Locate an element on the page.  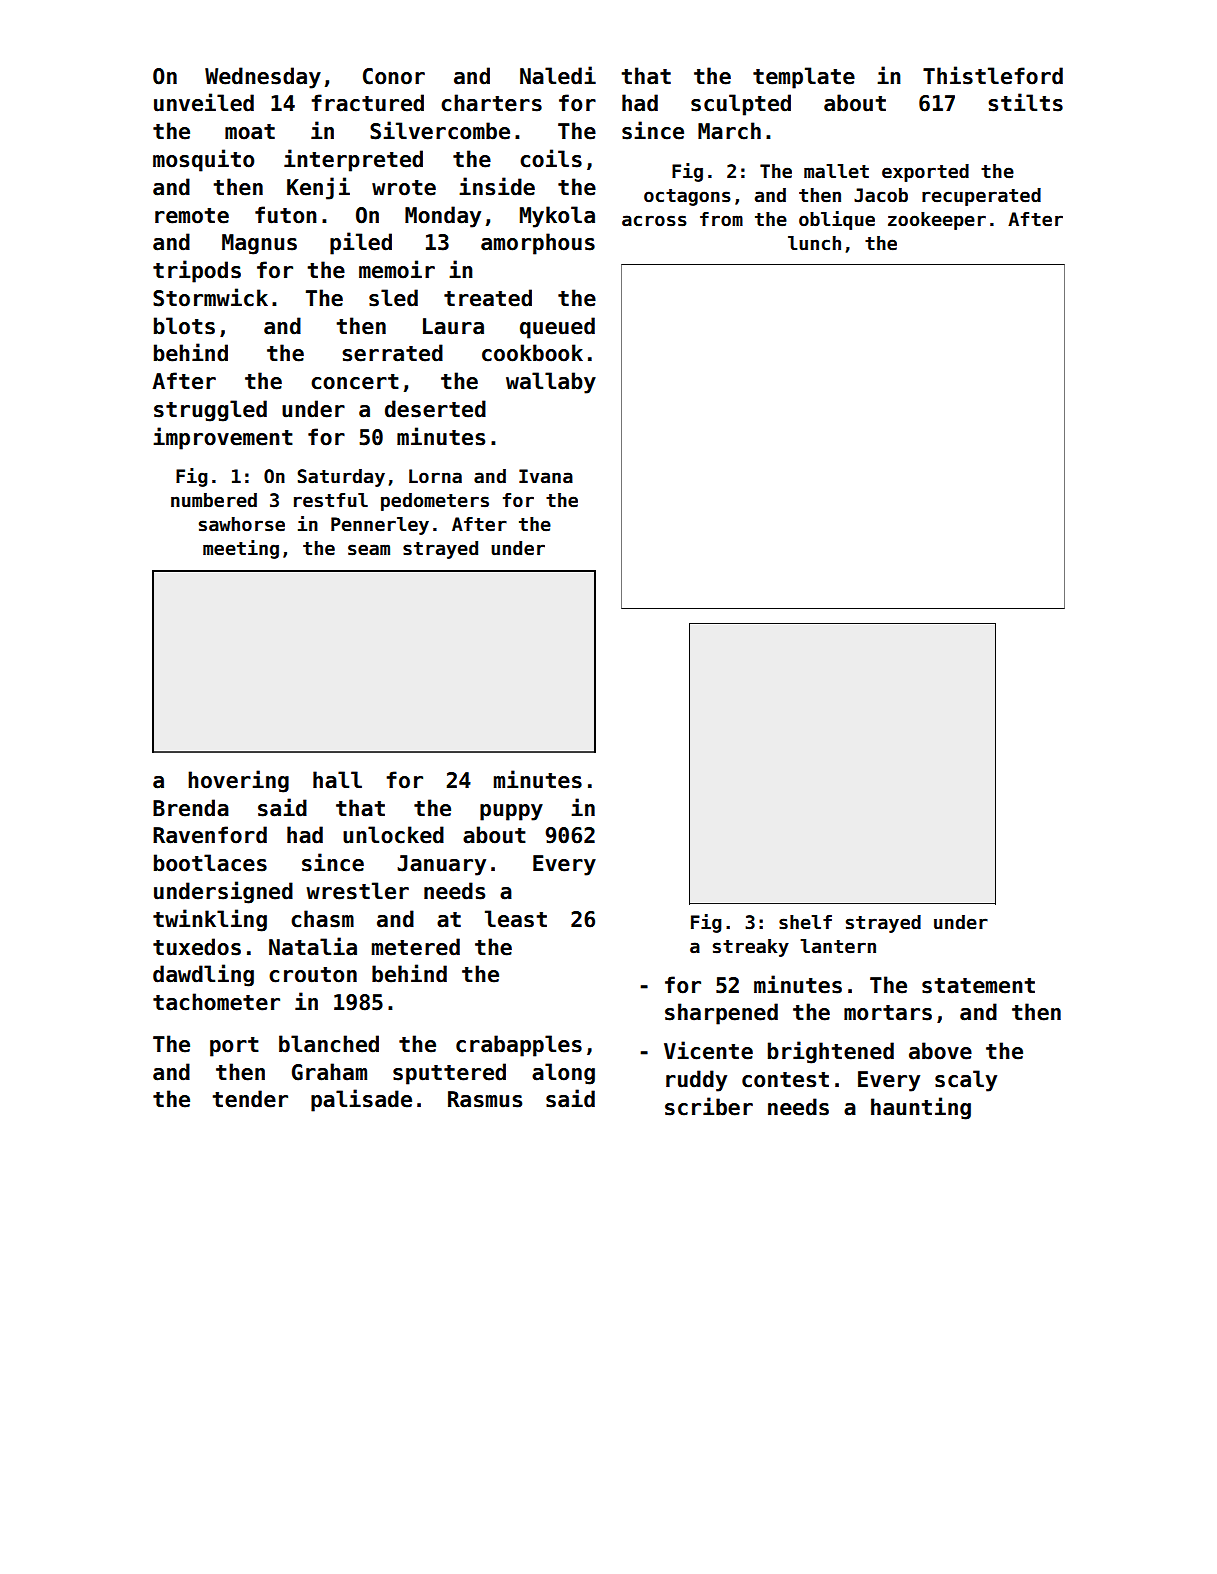
Wednesday is located at coordinates (263, 78).
